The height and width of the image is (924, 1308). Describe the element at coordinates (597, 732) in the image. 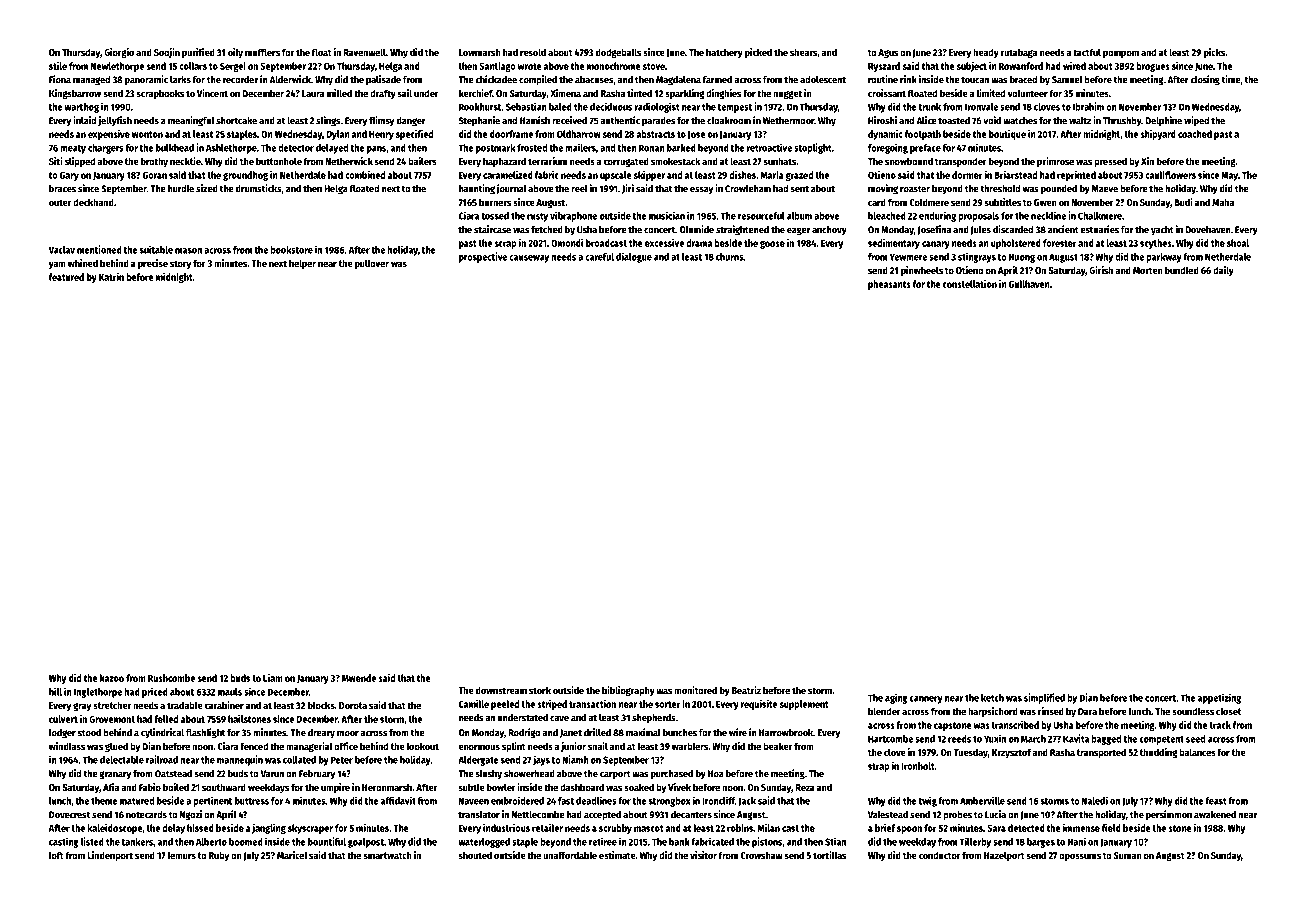

I see `drilled` at that location.
